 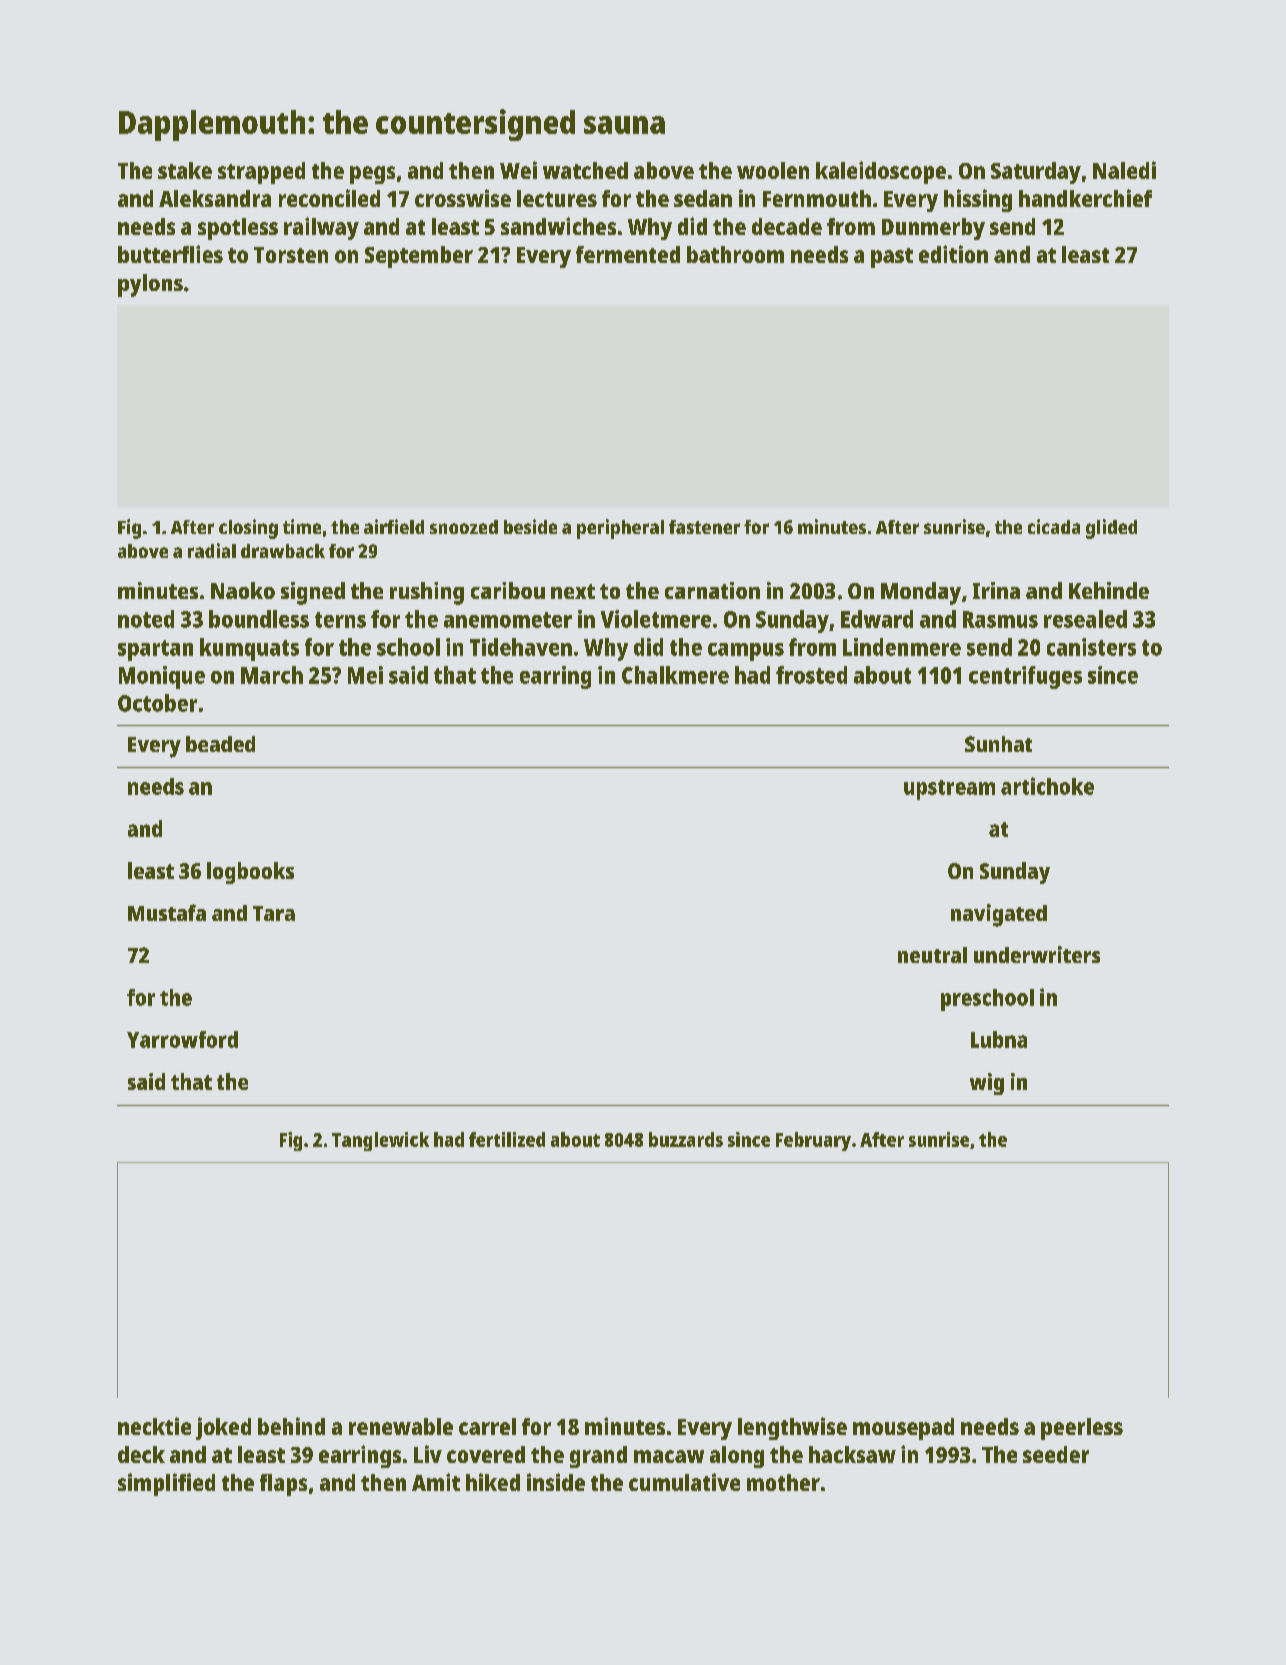 I want to click on flaps, so click(x=283, y=1485).
